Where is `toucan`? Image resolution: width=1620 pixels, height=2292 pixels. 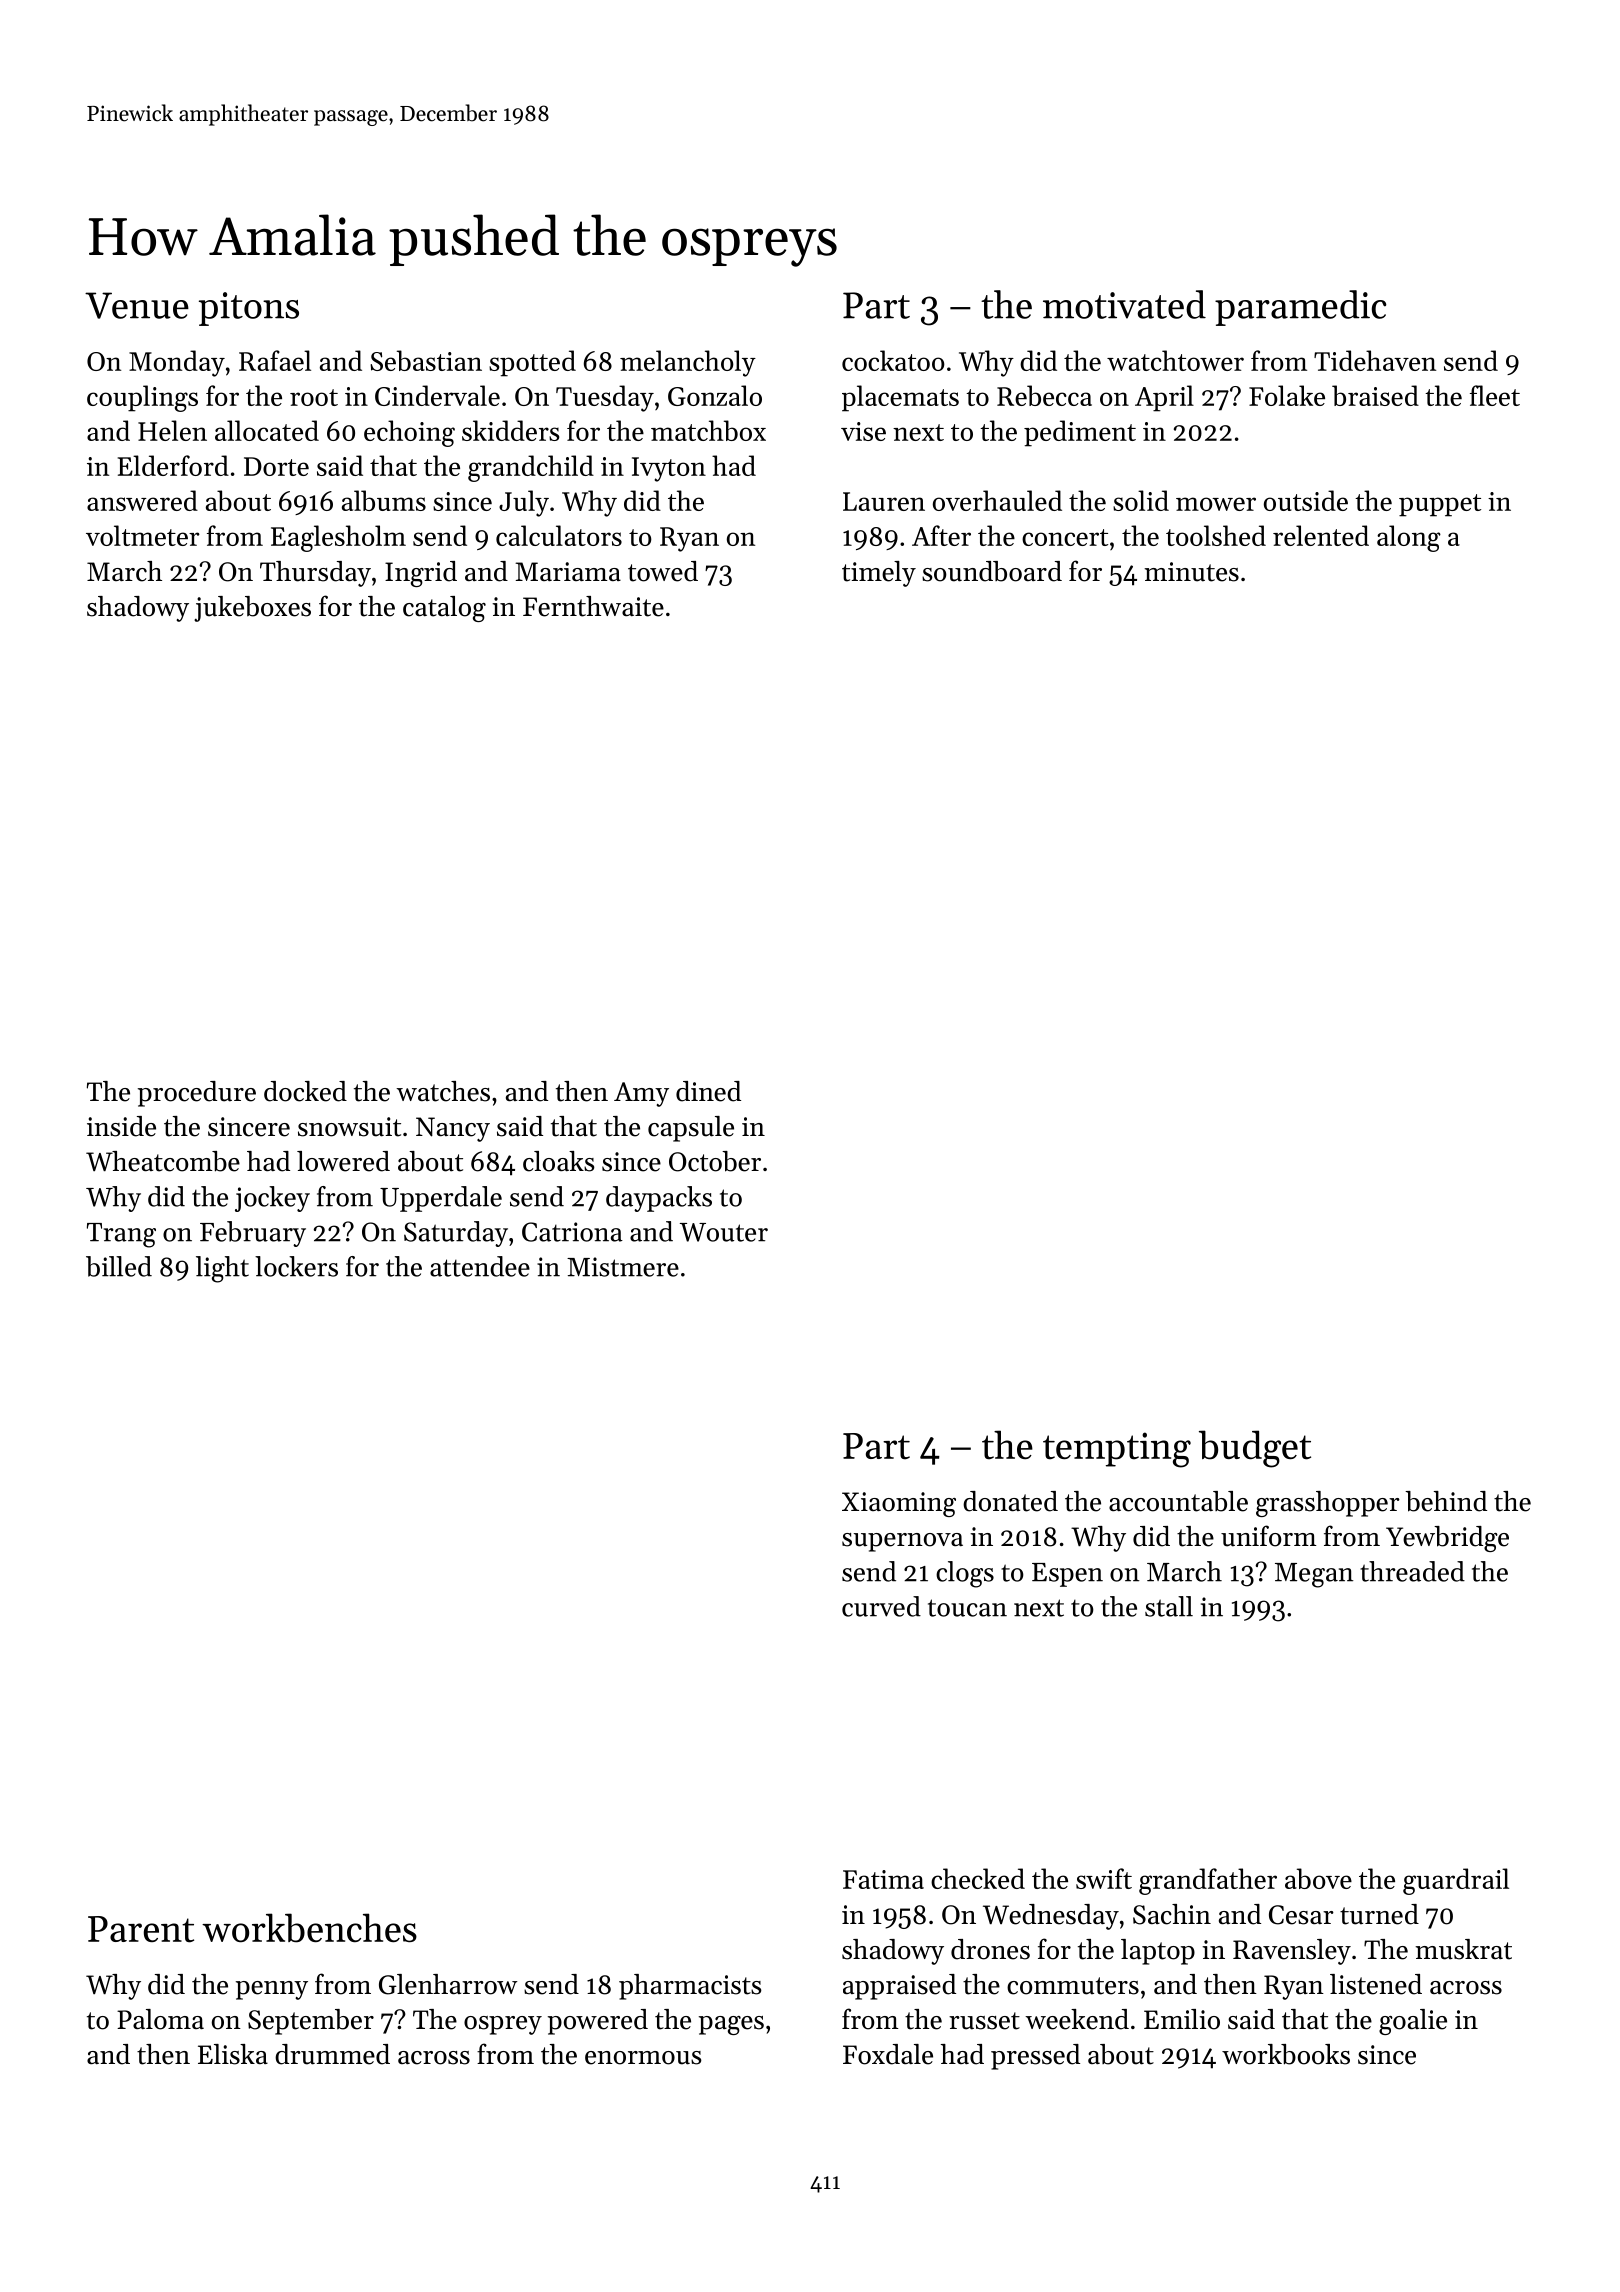 toucan is located at coordinates (967, 1608).
